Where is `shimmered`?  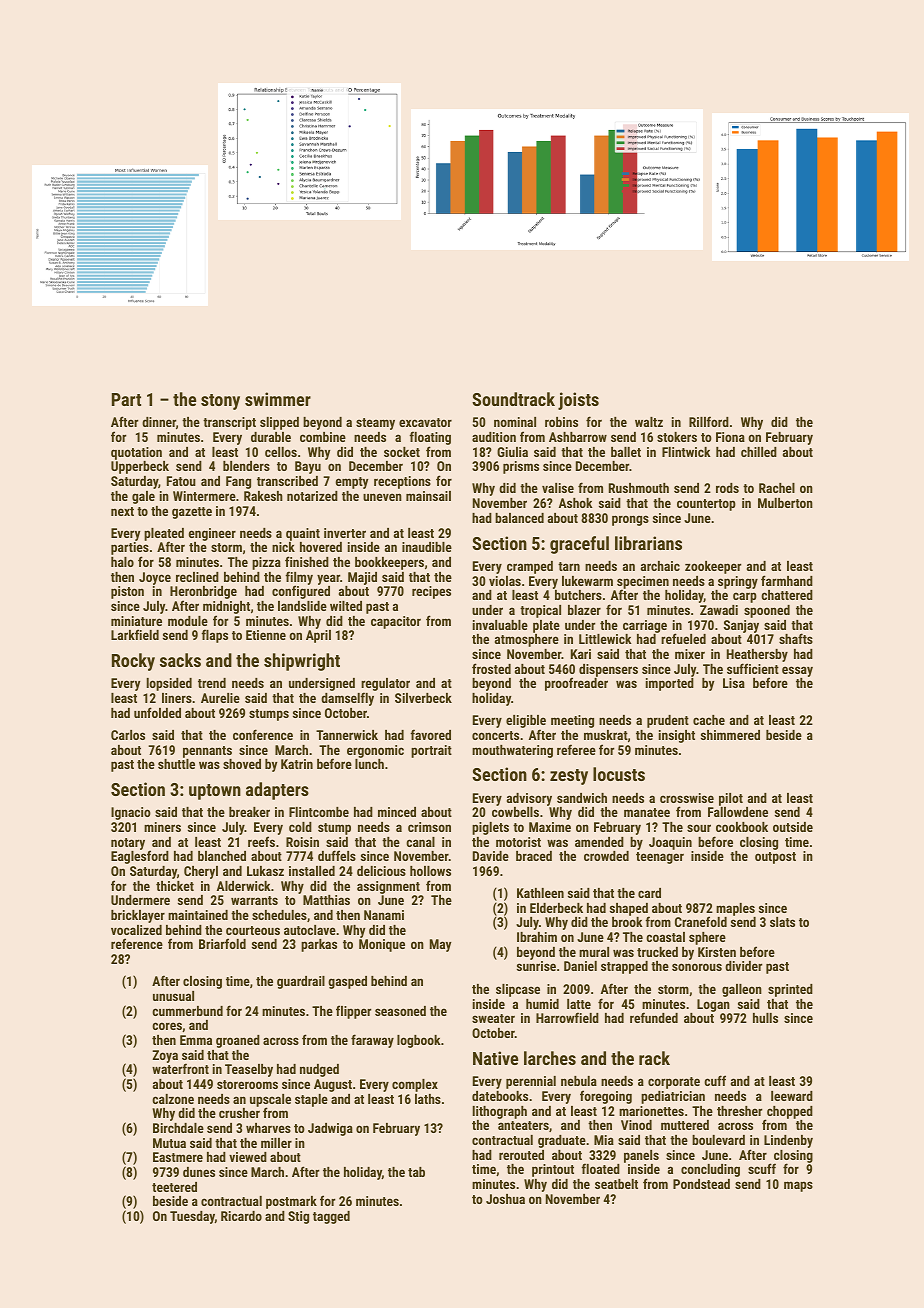 shimmered is located at coordinates (730, 735).
